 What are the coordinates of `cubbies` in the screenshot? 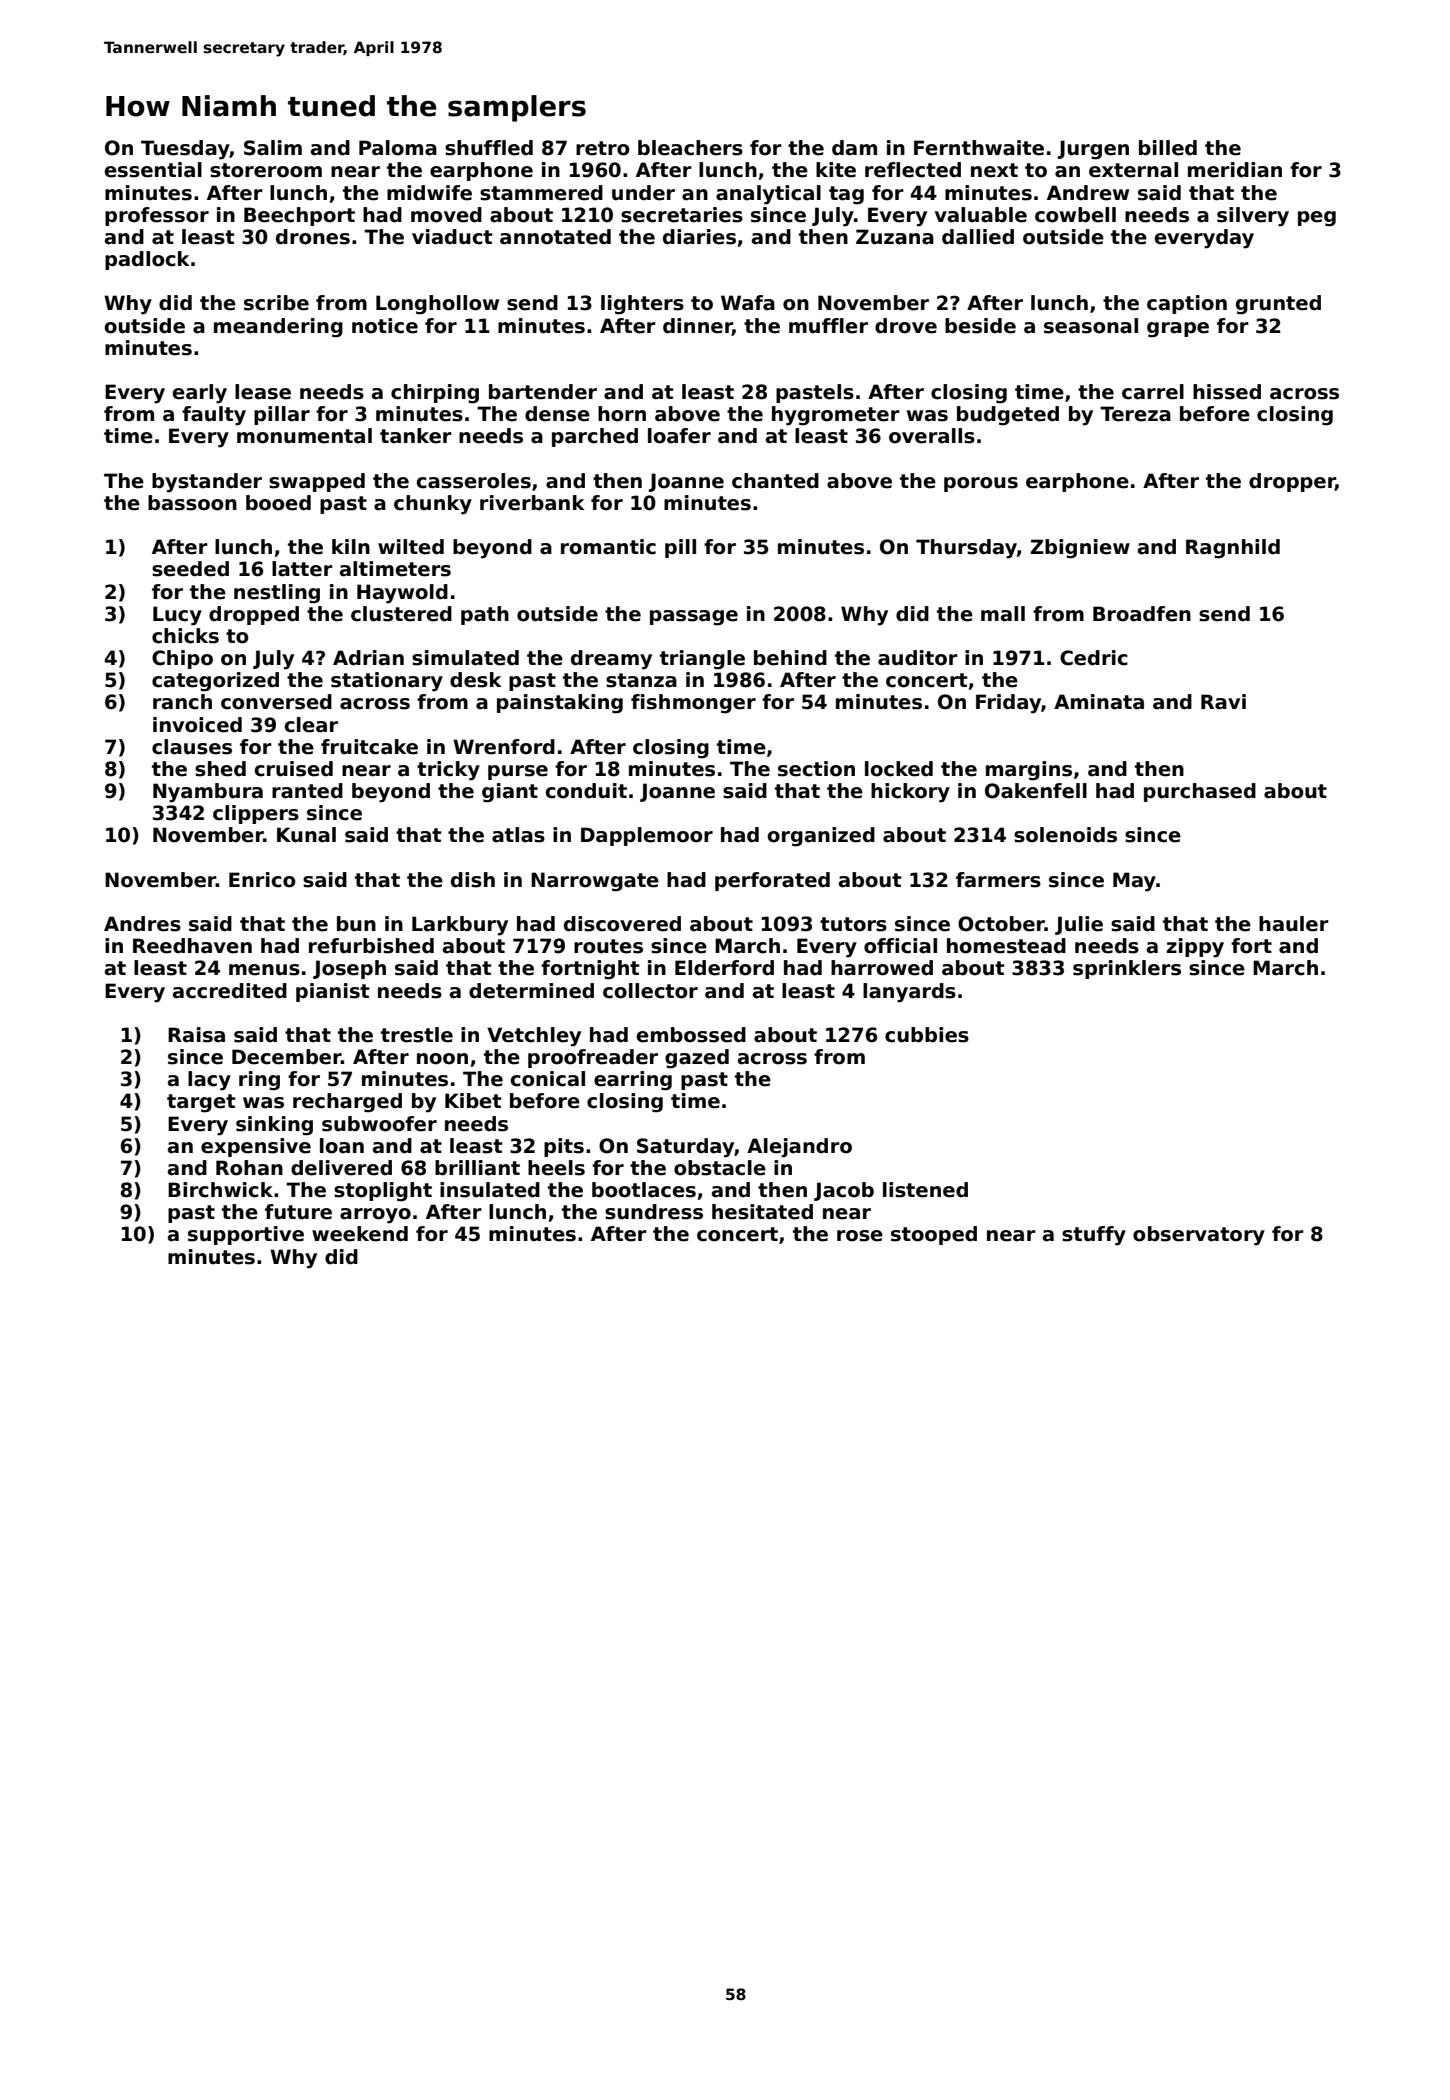 It's located at (927, 1035).
